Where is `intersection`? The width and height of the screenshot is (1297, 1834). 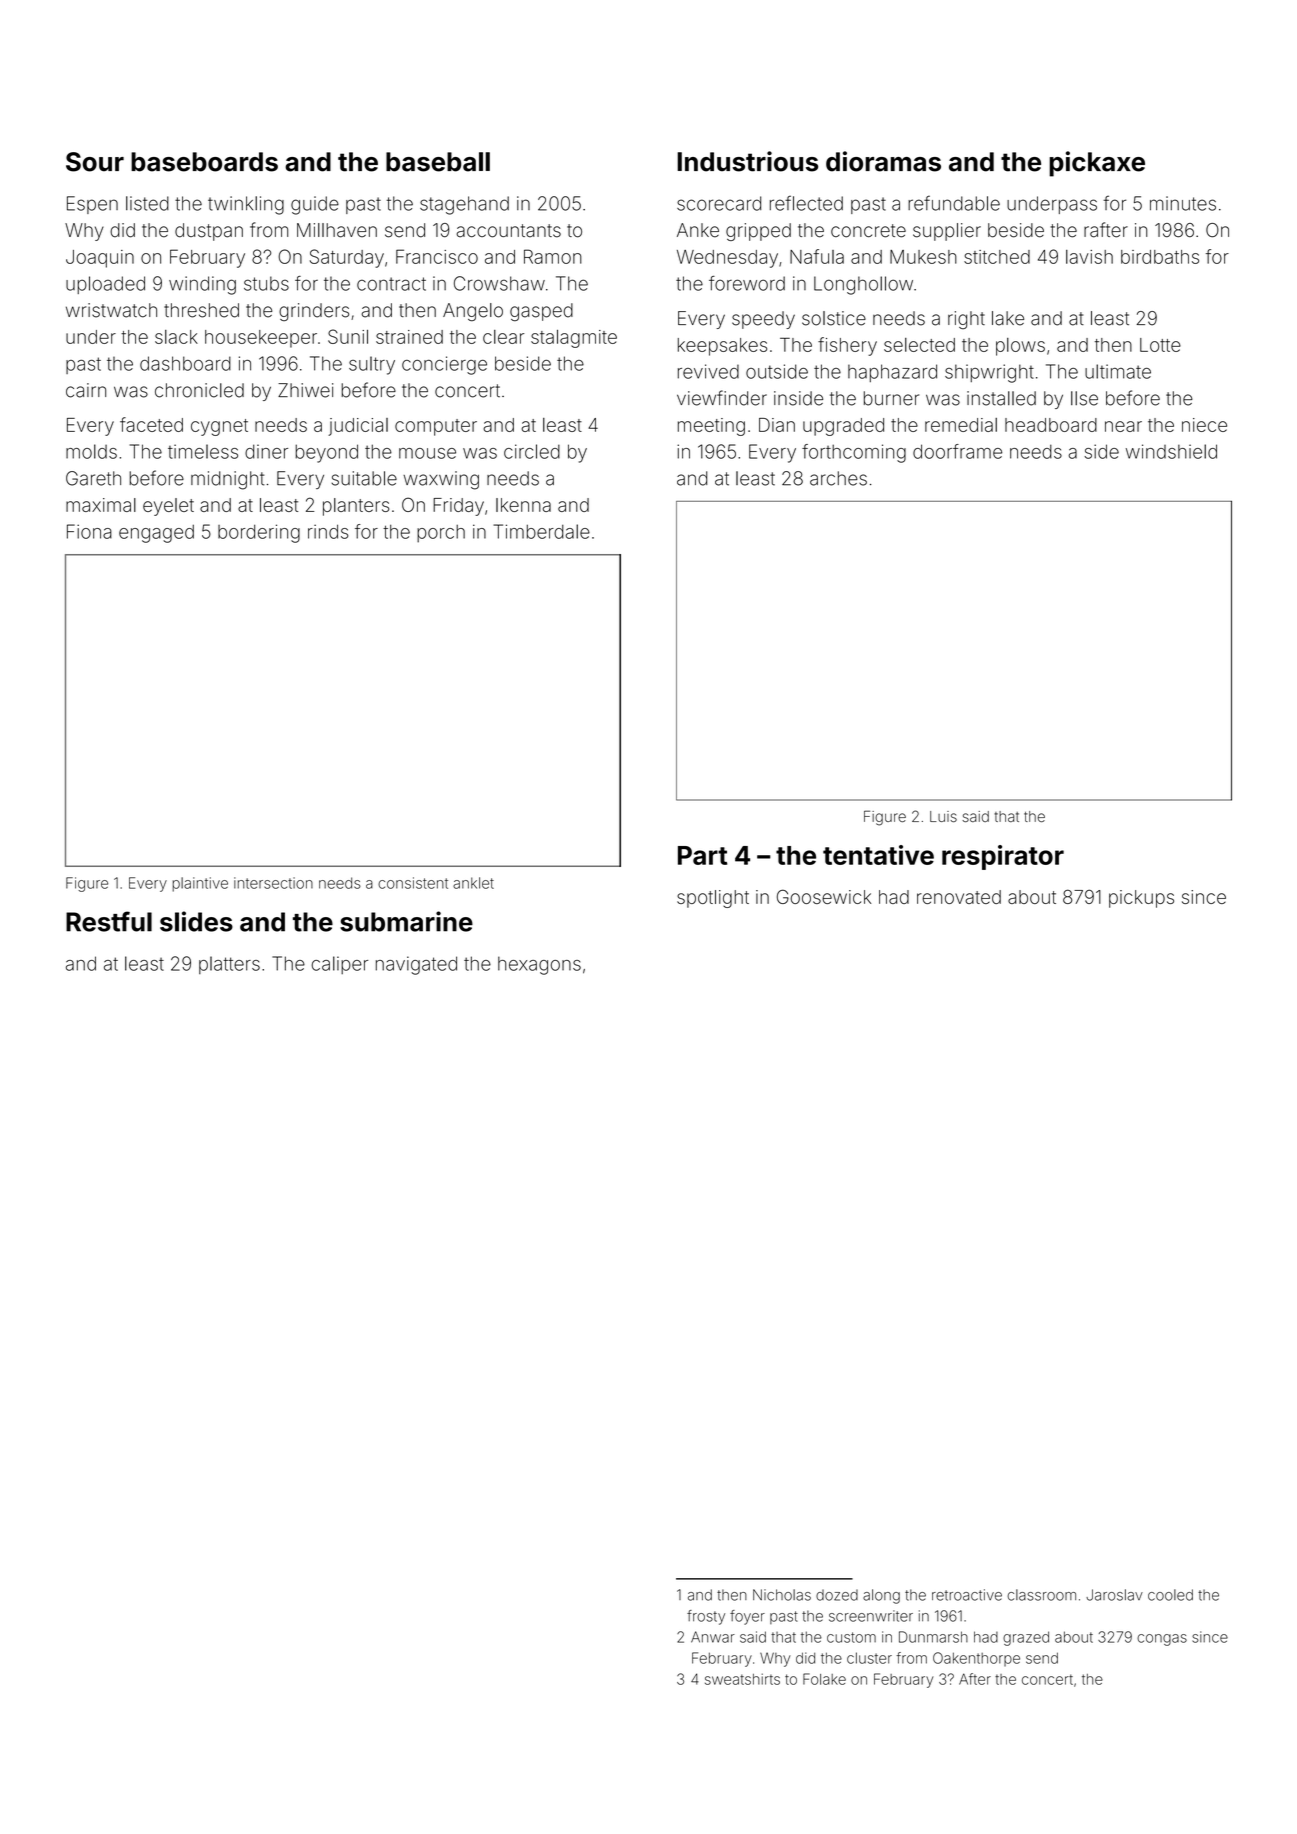 intersection is located at coordinates (273, 883).
